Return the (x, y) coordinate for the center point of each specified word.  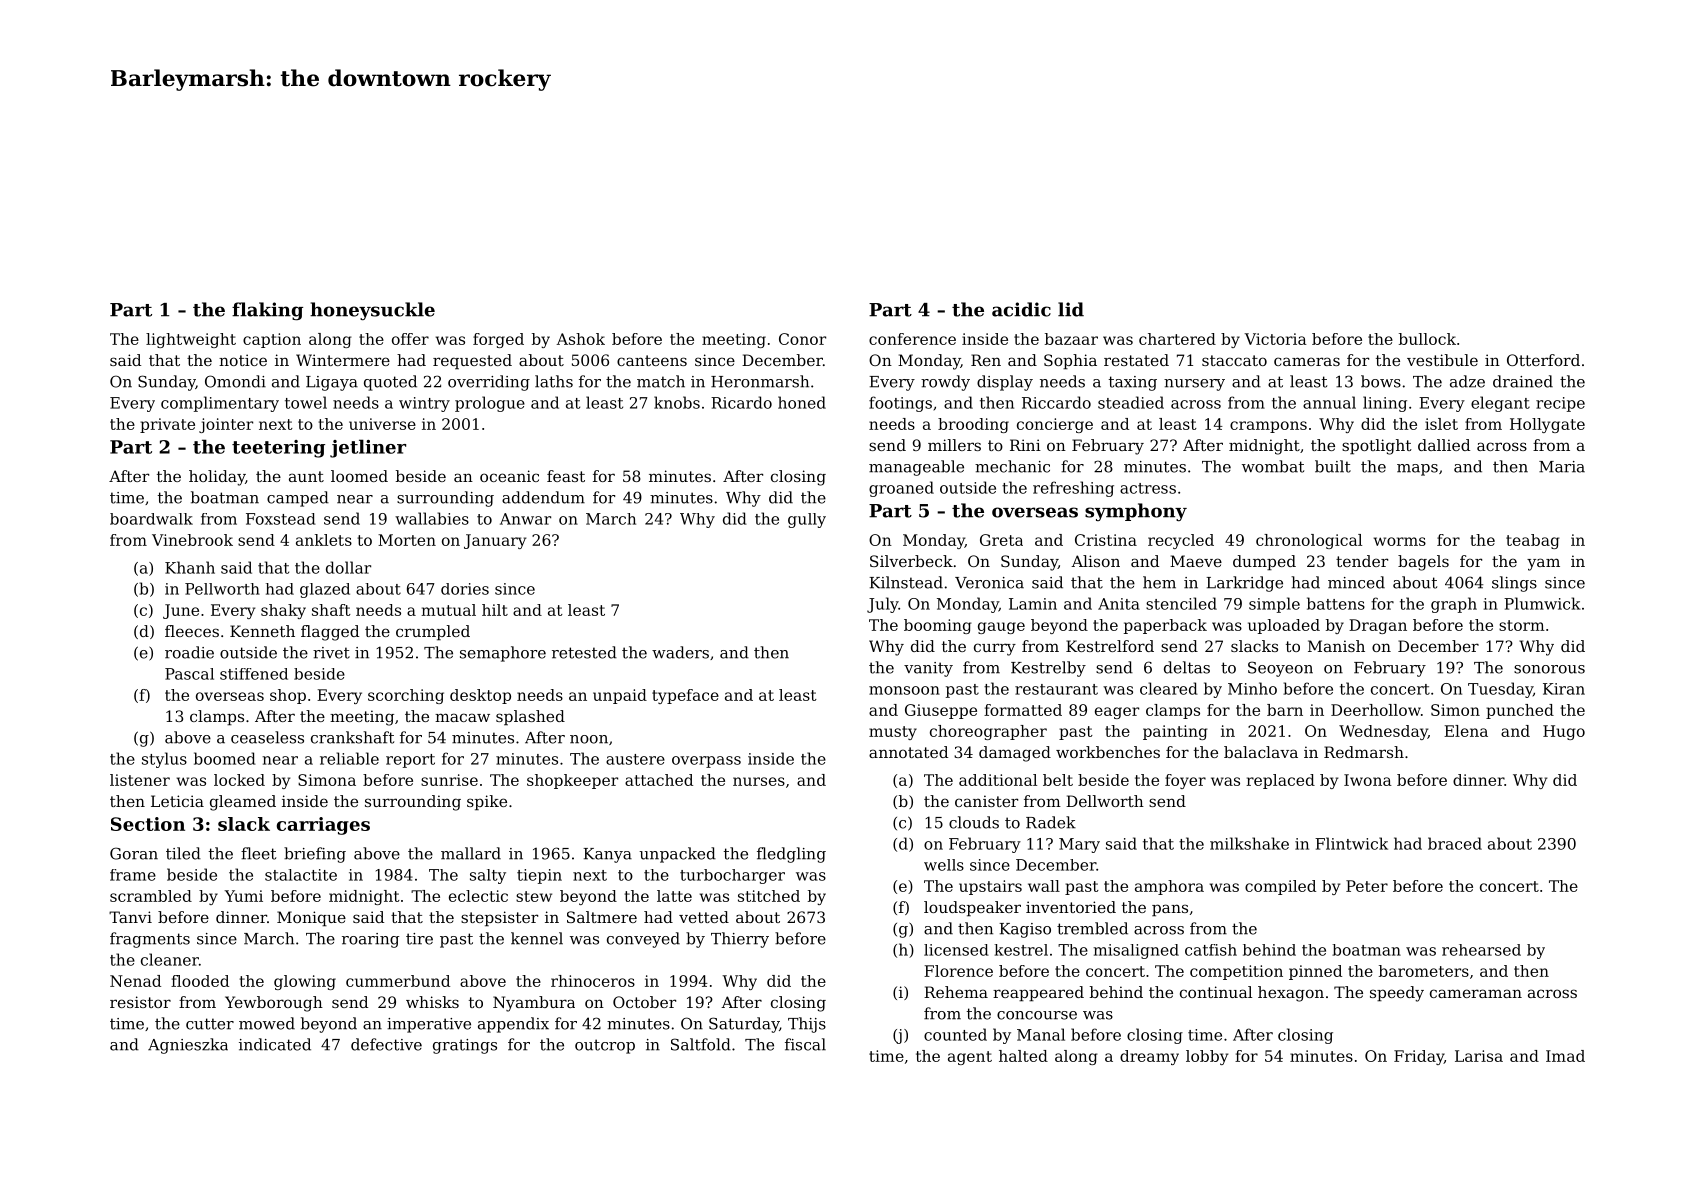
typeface (685, 696)
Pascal (189, 674)
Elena (1466, 731)
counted (955, 1034)
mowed (267, 1023)
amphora (1169, 887)
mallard (471, 853)
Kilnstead (906, 582)
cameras (1307, 361)
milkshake (1249, 843)
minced (1356, 582)
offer (410, 339)
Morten (407, 540)
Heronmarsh (760, 381)
